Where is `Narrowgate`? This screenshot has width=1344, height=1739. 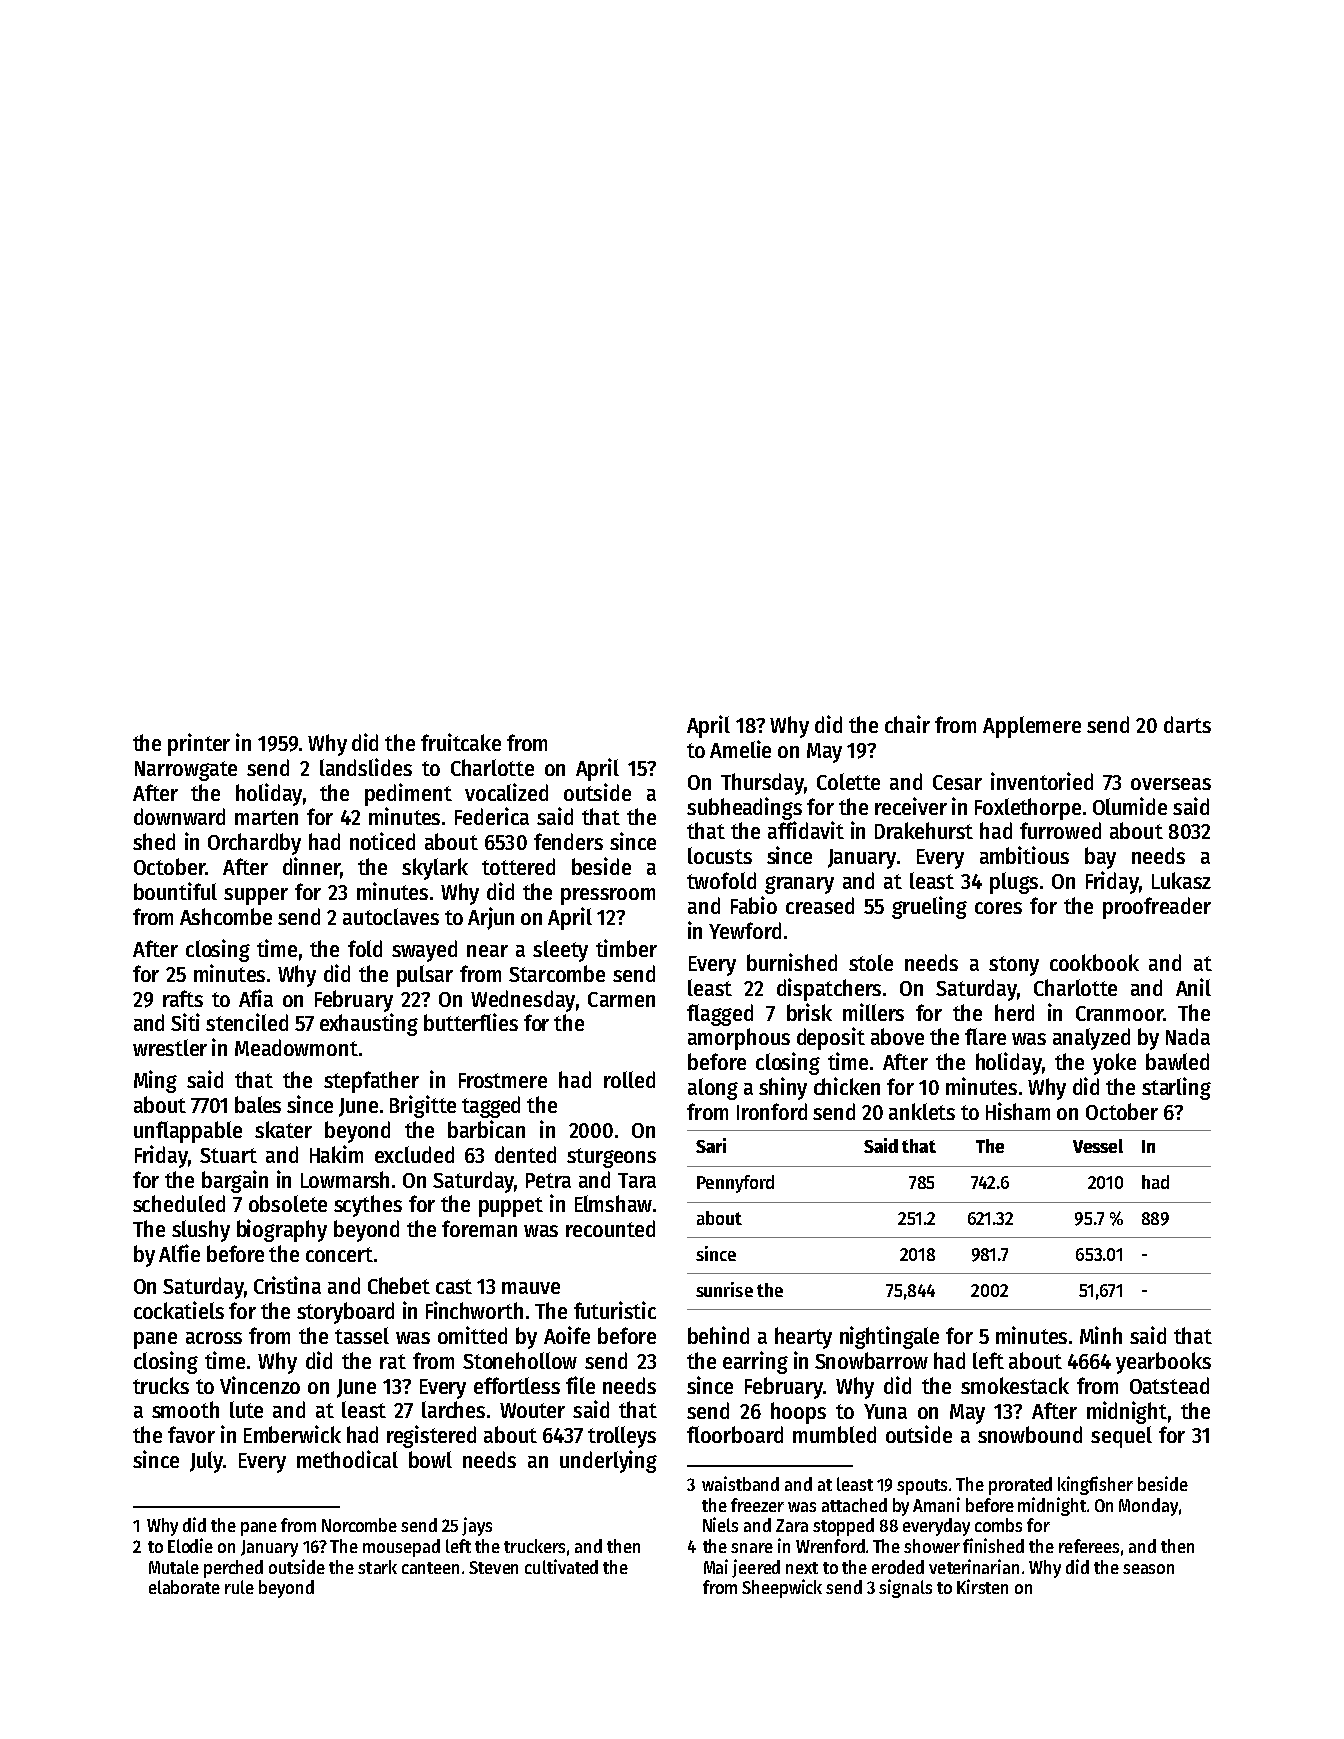 Narrowgate is located at coordinates (186, 771).
